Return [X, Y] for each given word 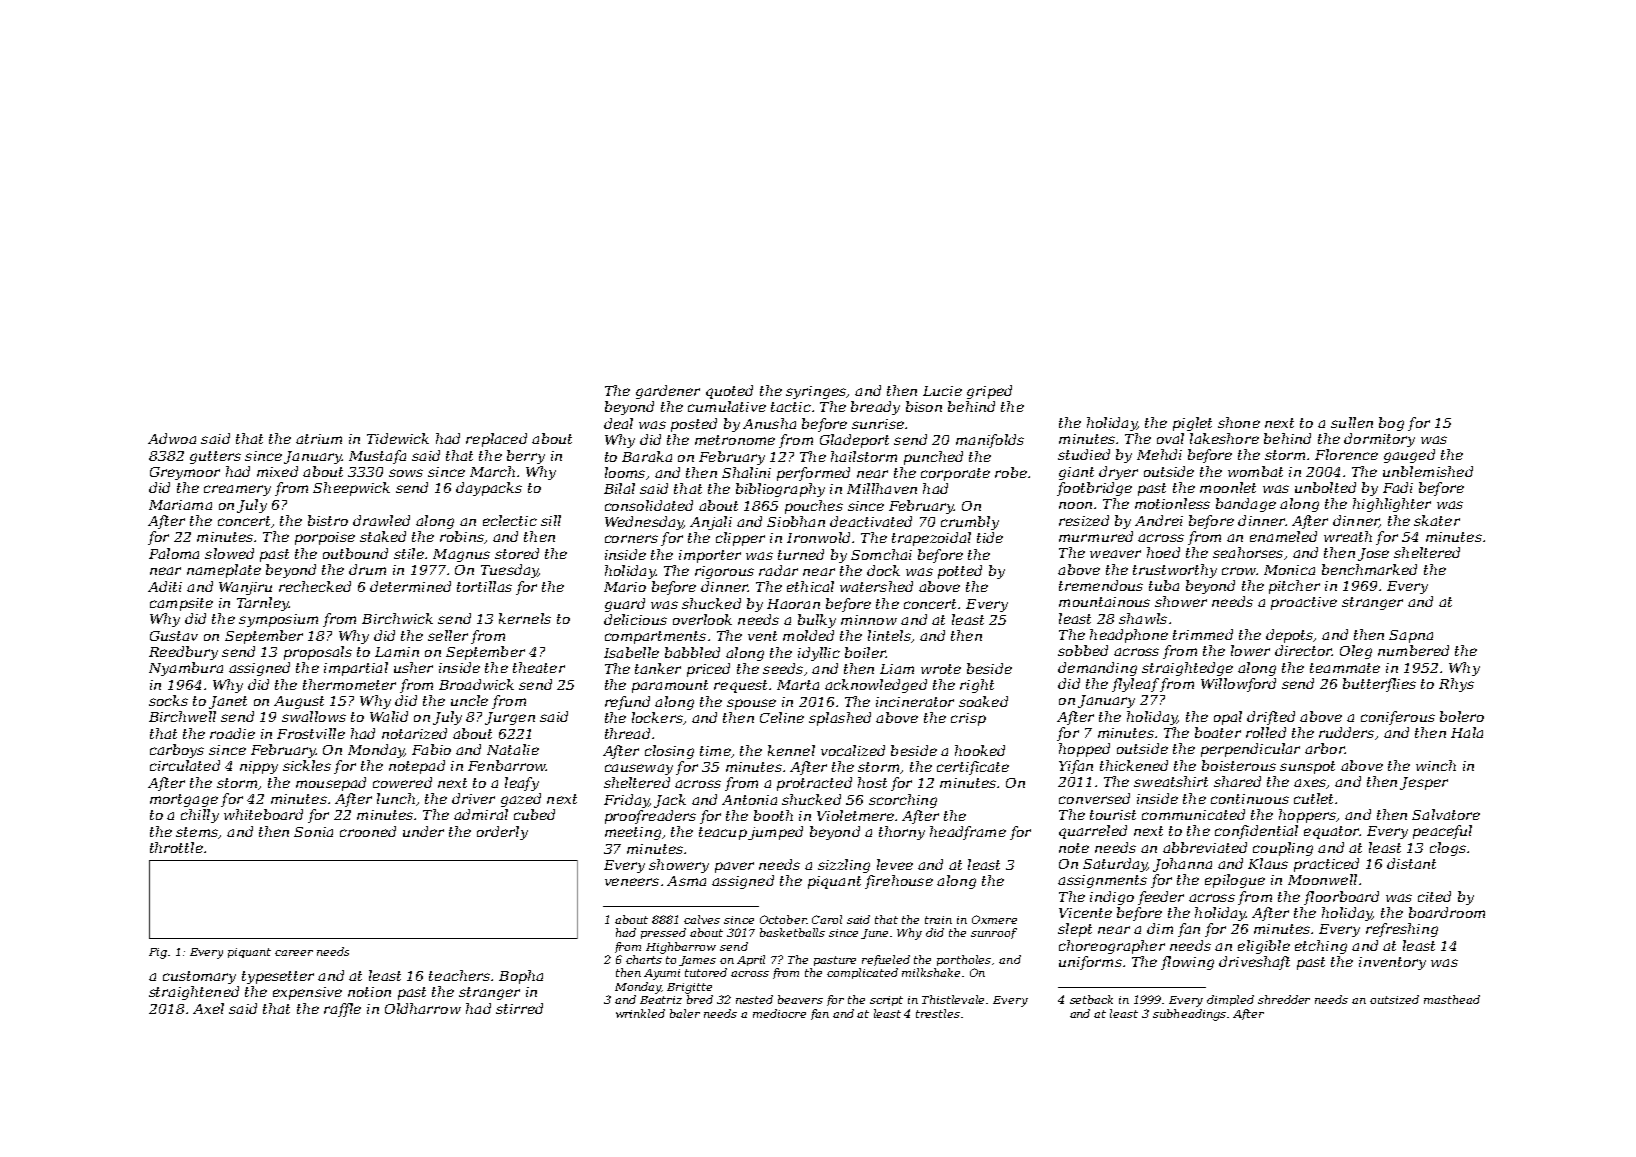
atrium [319, 439]
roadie [232, 733]
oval [1170, 438]
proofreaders [650, 817]
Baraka [647, 456]
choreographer [1112, 947]
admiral [481, 814]
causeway [639, 769]
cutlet [1313, 798]
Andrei [1159, 520]
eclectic [510, 520]
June [874, 934]
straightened [194, 993]
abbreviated [1205, 847]
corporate [955, 474]
